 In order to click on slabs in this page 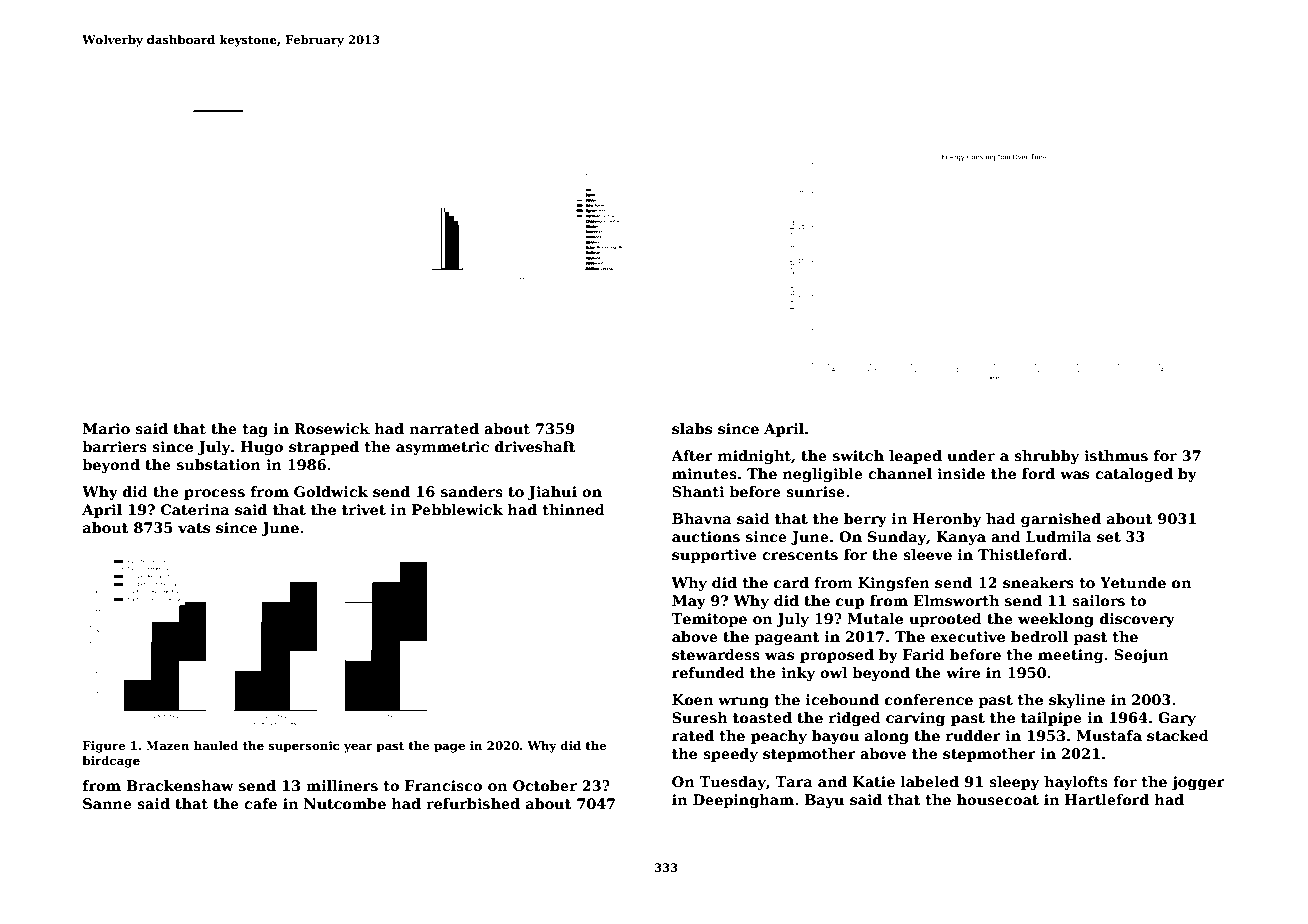, I will do `click(692, 428)`.
